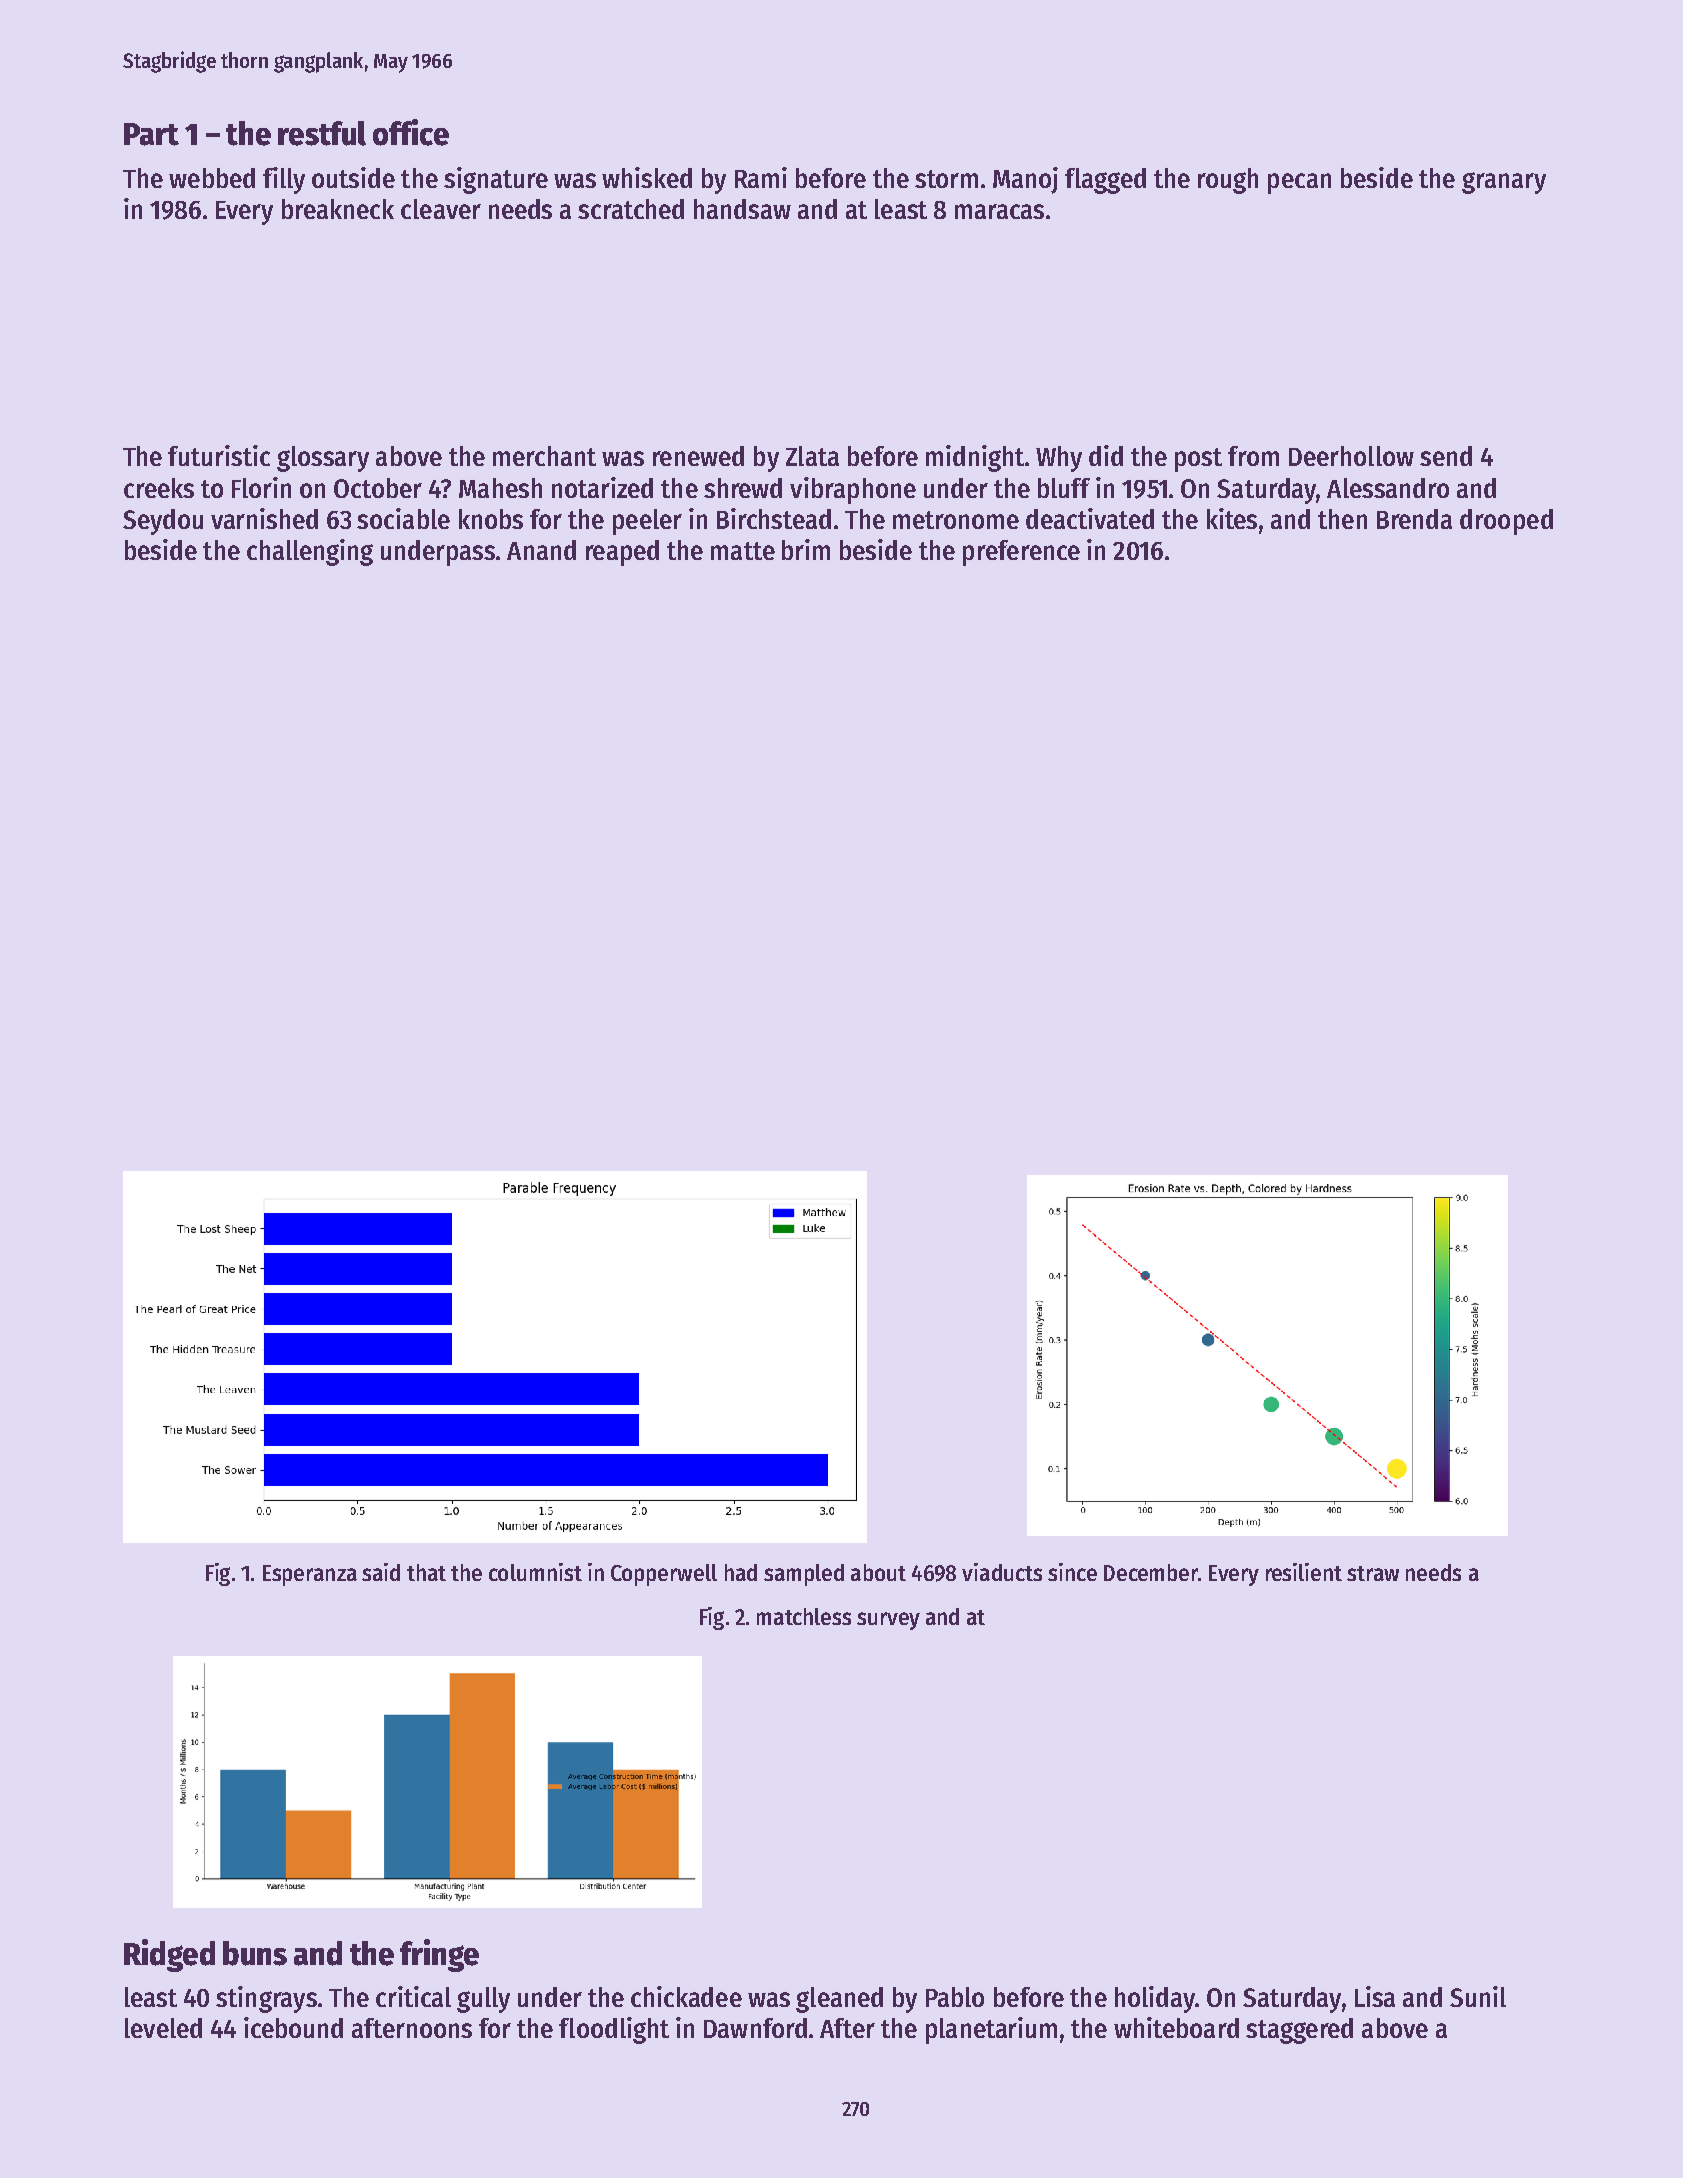 This document has height=2178, width=1683. I want to click on kites, so click(1232, 518).
